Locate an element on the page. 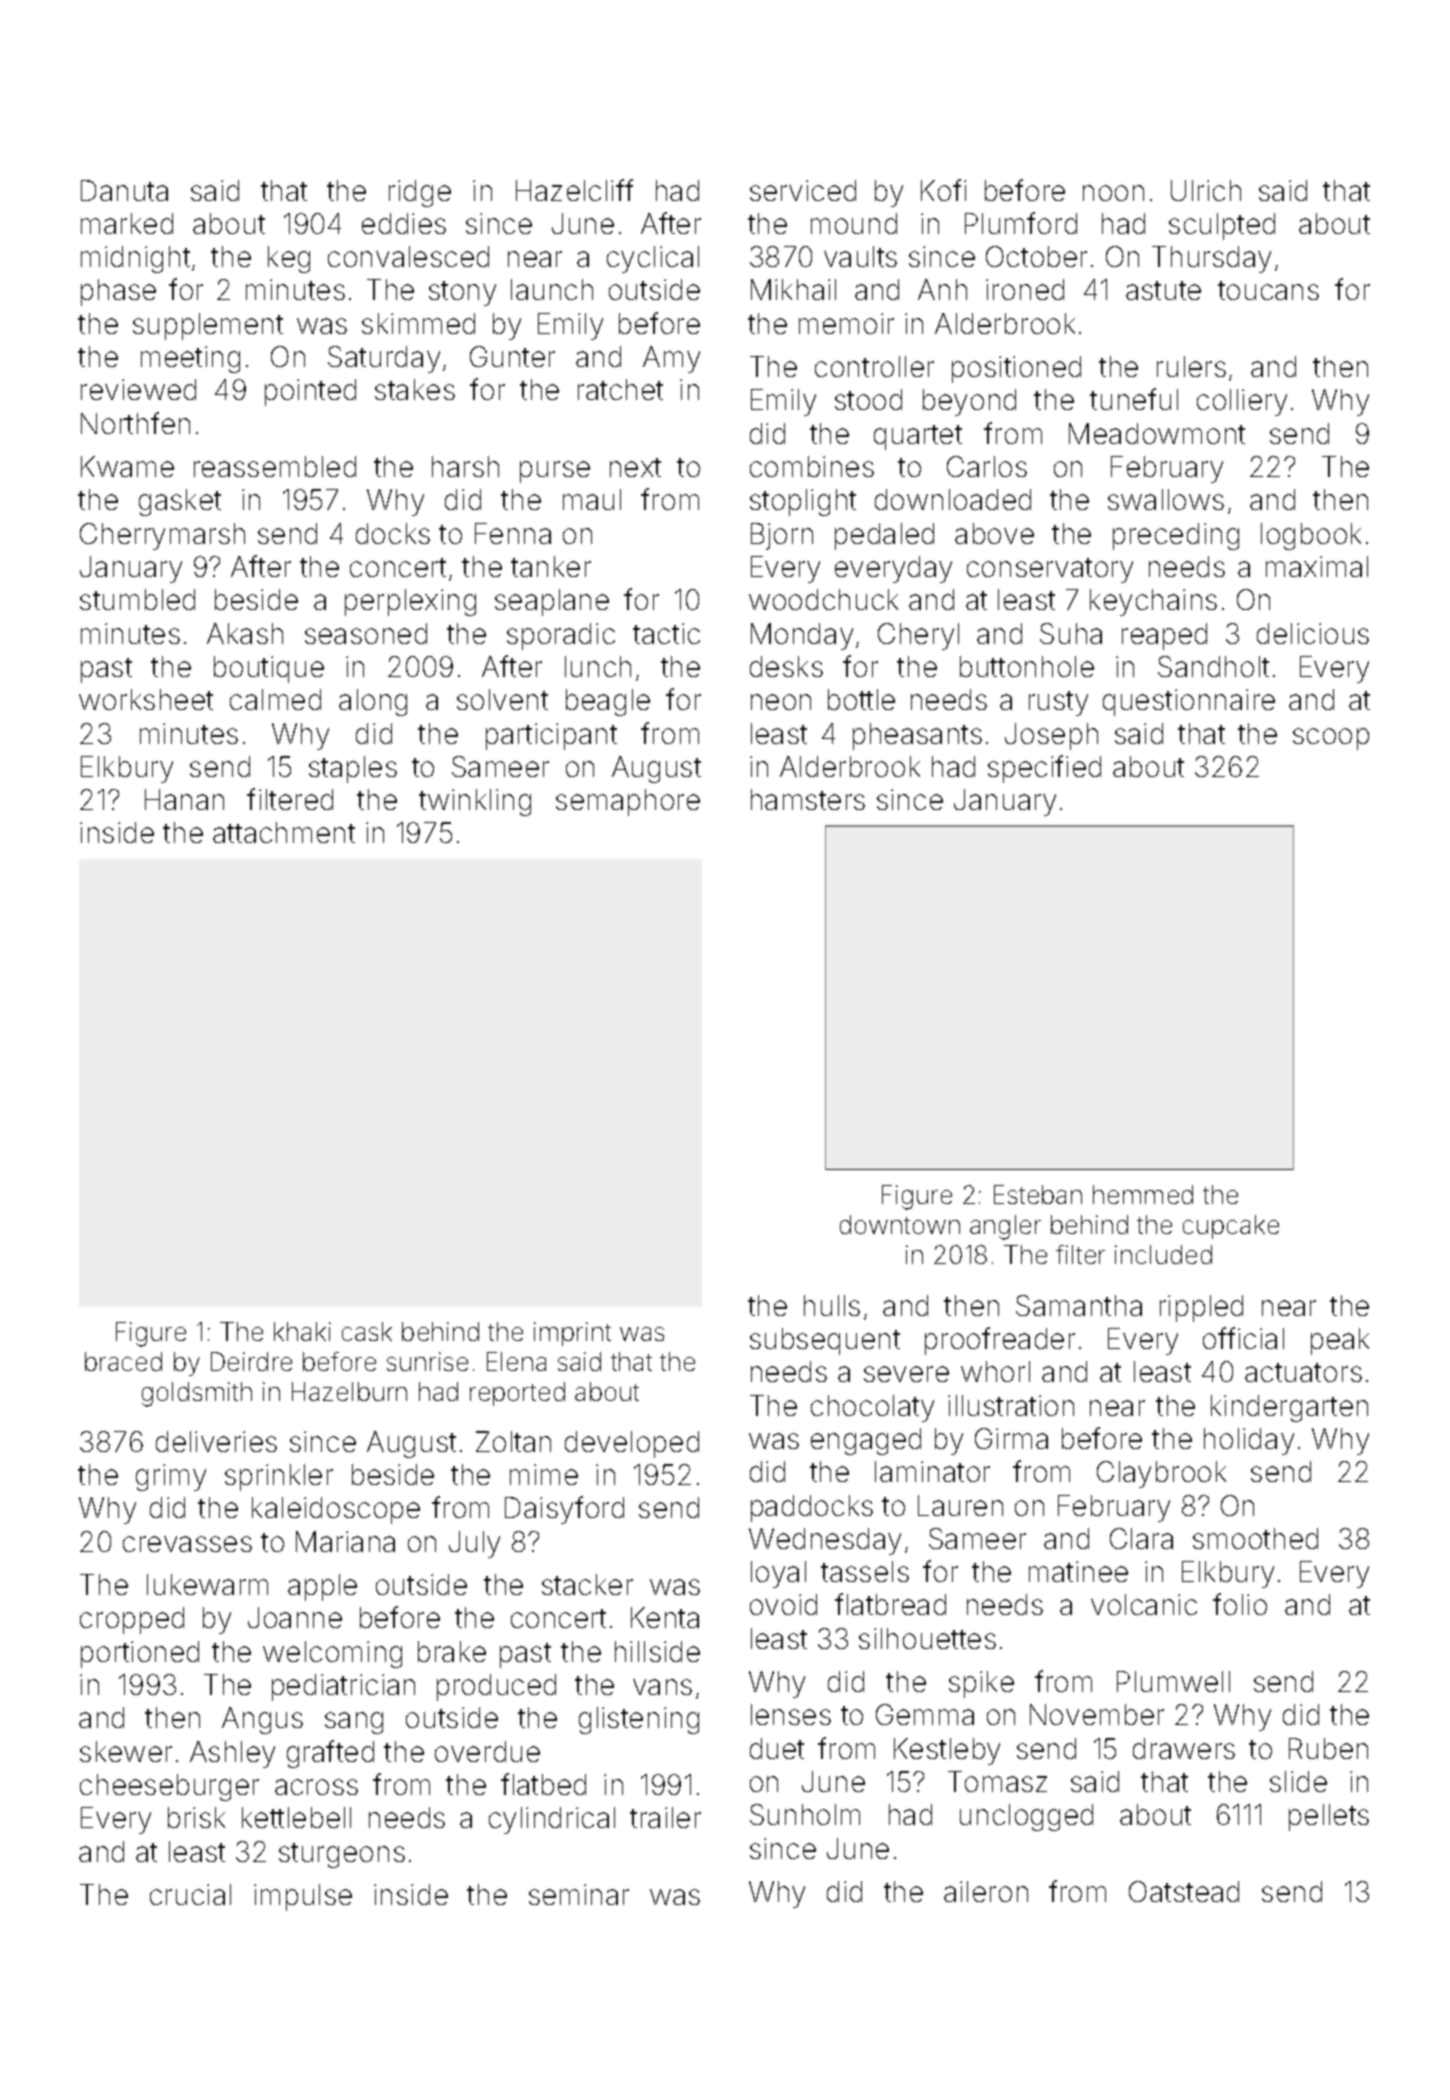  Anh is located at coordinates (942, 289).
